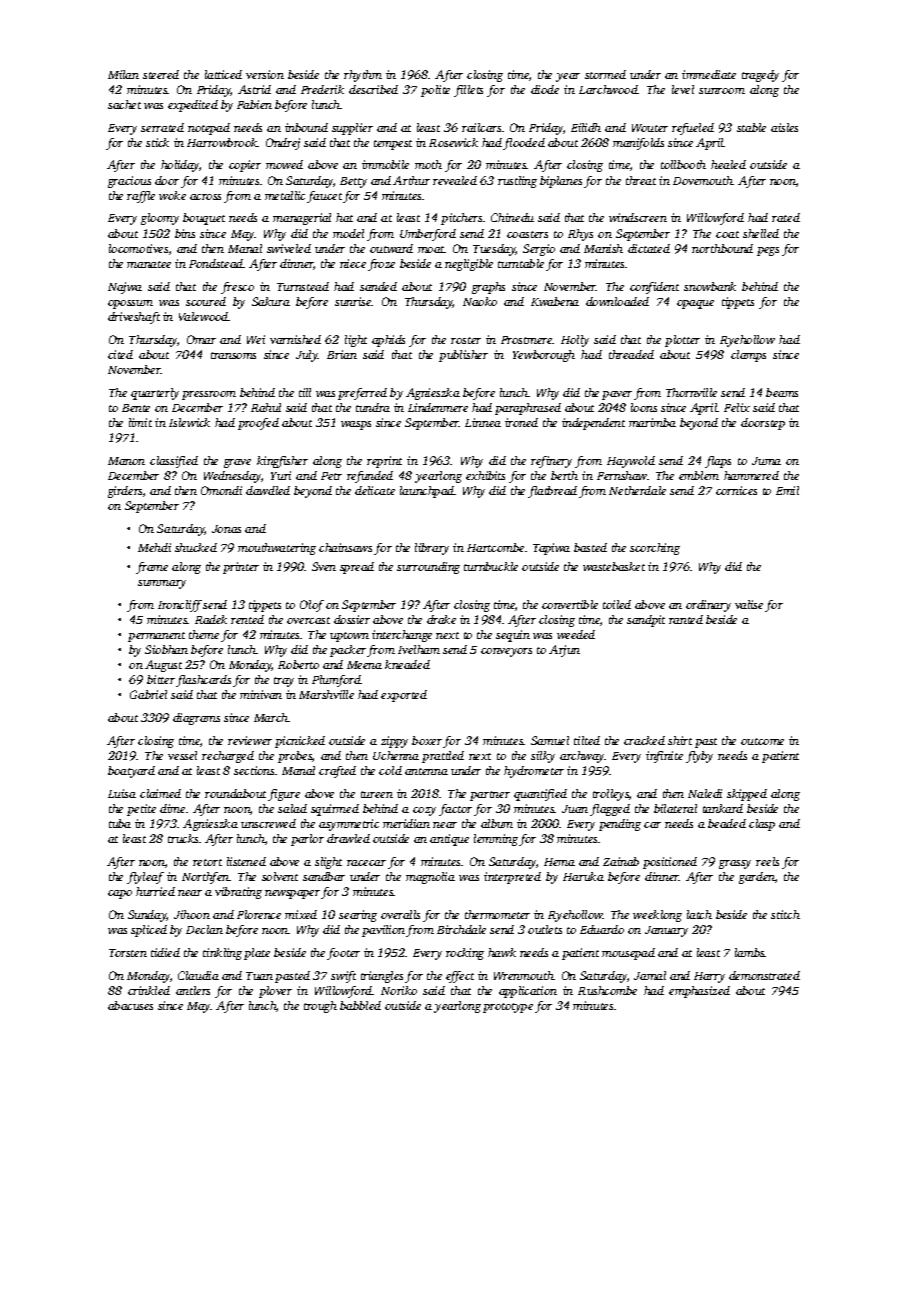 This screenshot has height=1316, width=908. Describe the element at coordinates (631, 462) in the screenshot. I see `Haywold` at that location.
